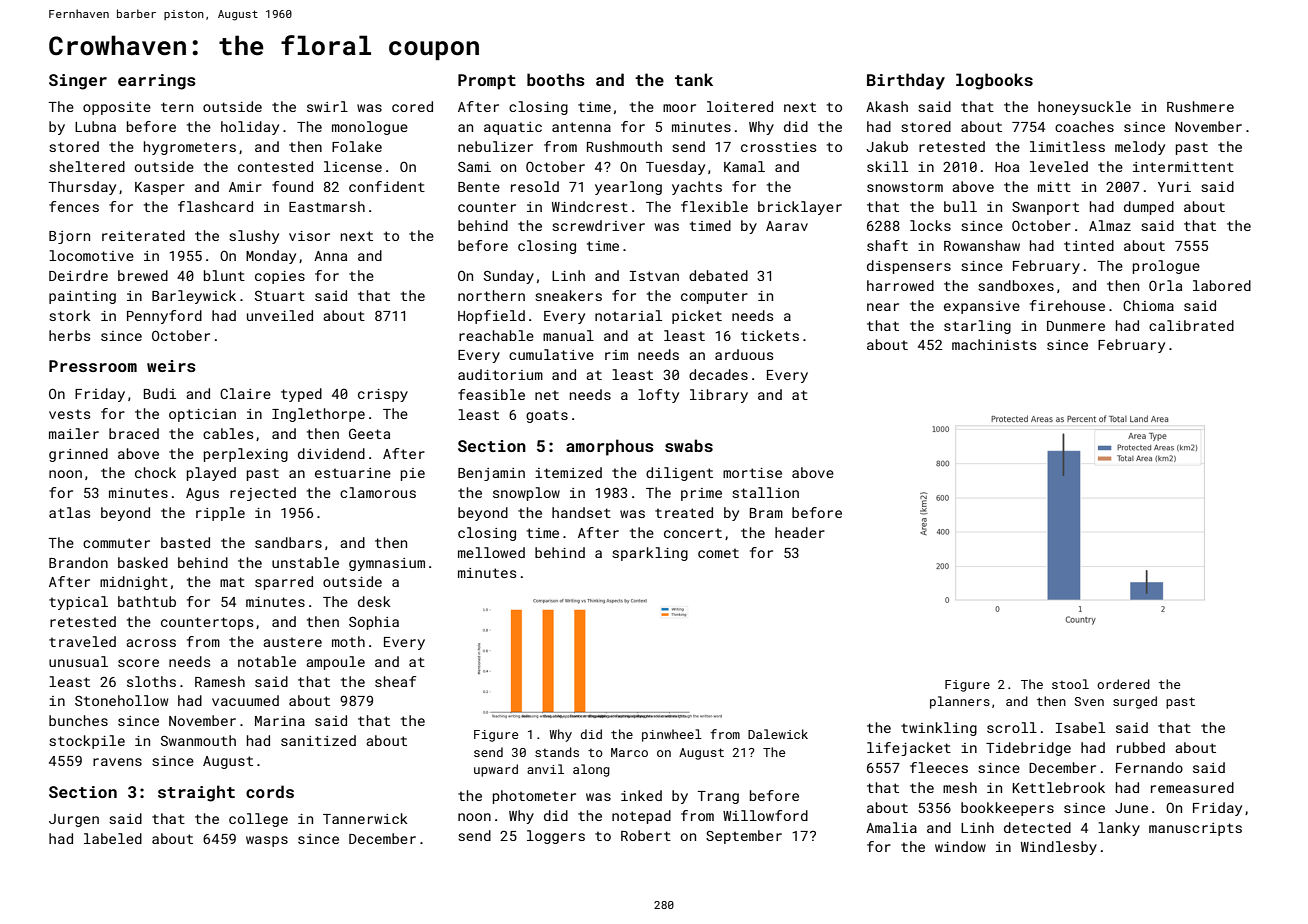 This screenshot has width=1308, height=924. What do you see at coordinates (624, 146) in the screenshot?
I see `Rushmouth` at bounding box center [624, 146].
